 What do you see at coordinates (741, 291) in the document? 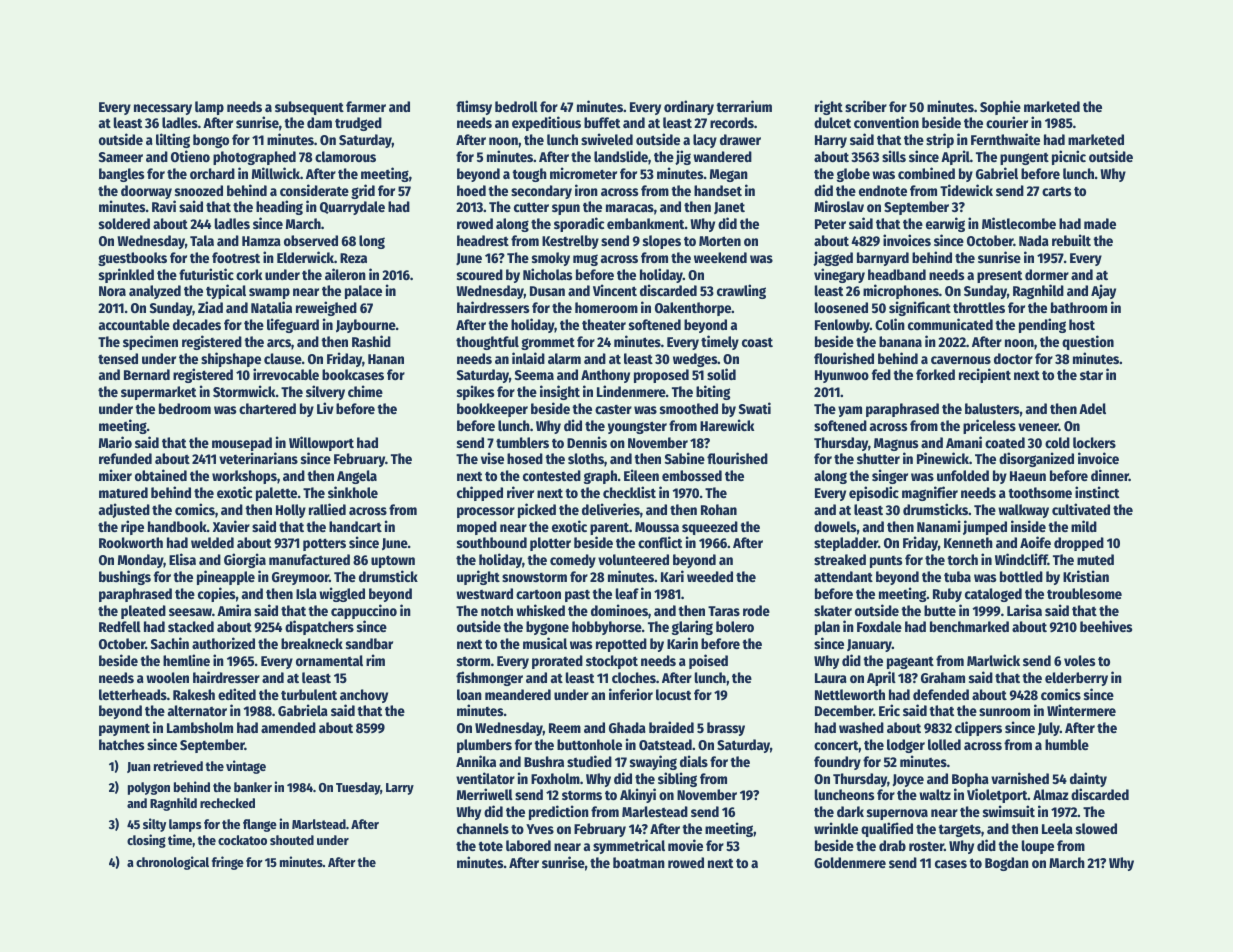
I see `crawling` at bounding box center [741, 291].
